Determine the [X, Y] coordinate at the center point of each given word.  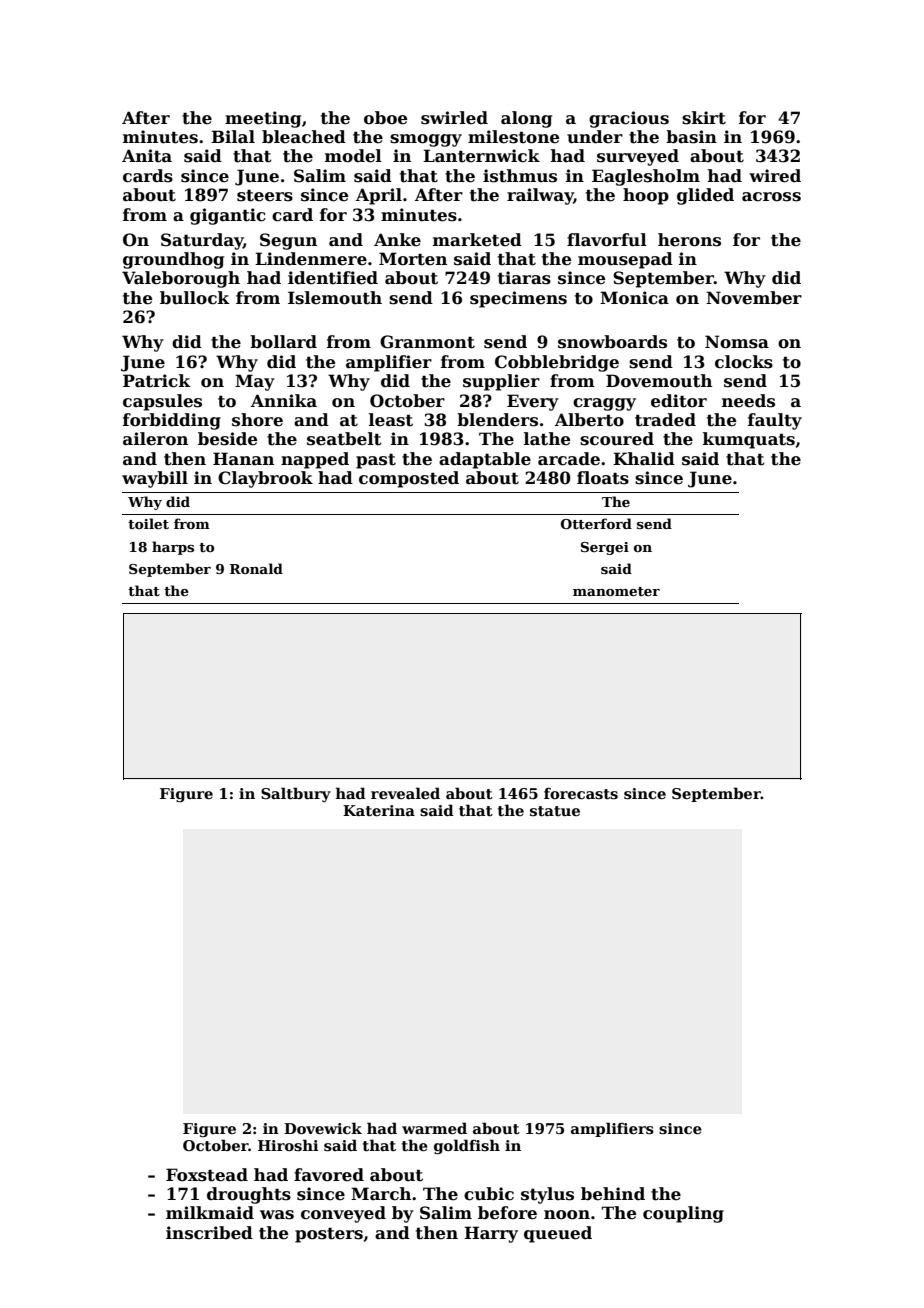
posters [329, 1235]
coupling [683, 1214]
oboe [385, 118]
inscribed [209, 1233]
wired [775, 176]
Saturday [202, 241]
